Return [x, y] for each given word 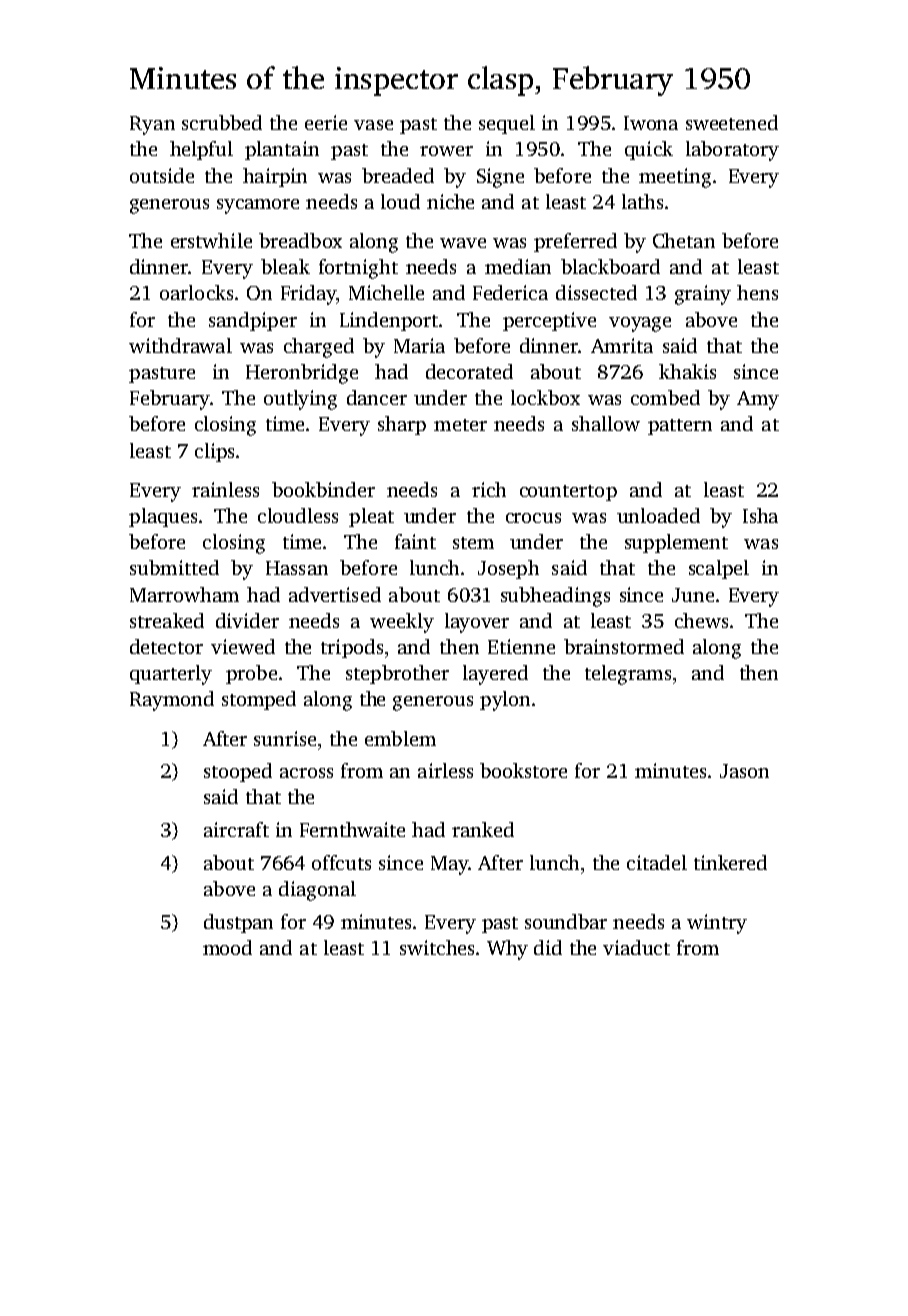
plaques [163, 517]
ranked [483, 829]
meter [460, 425]
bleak [285, 266]
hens [757, 292]
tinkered [730, 862]
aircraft [236, 829]
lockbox [545, 397]
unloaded [658, 515]
